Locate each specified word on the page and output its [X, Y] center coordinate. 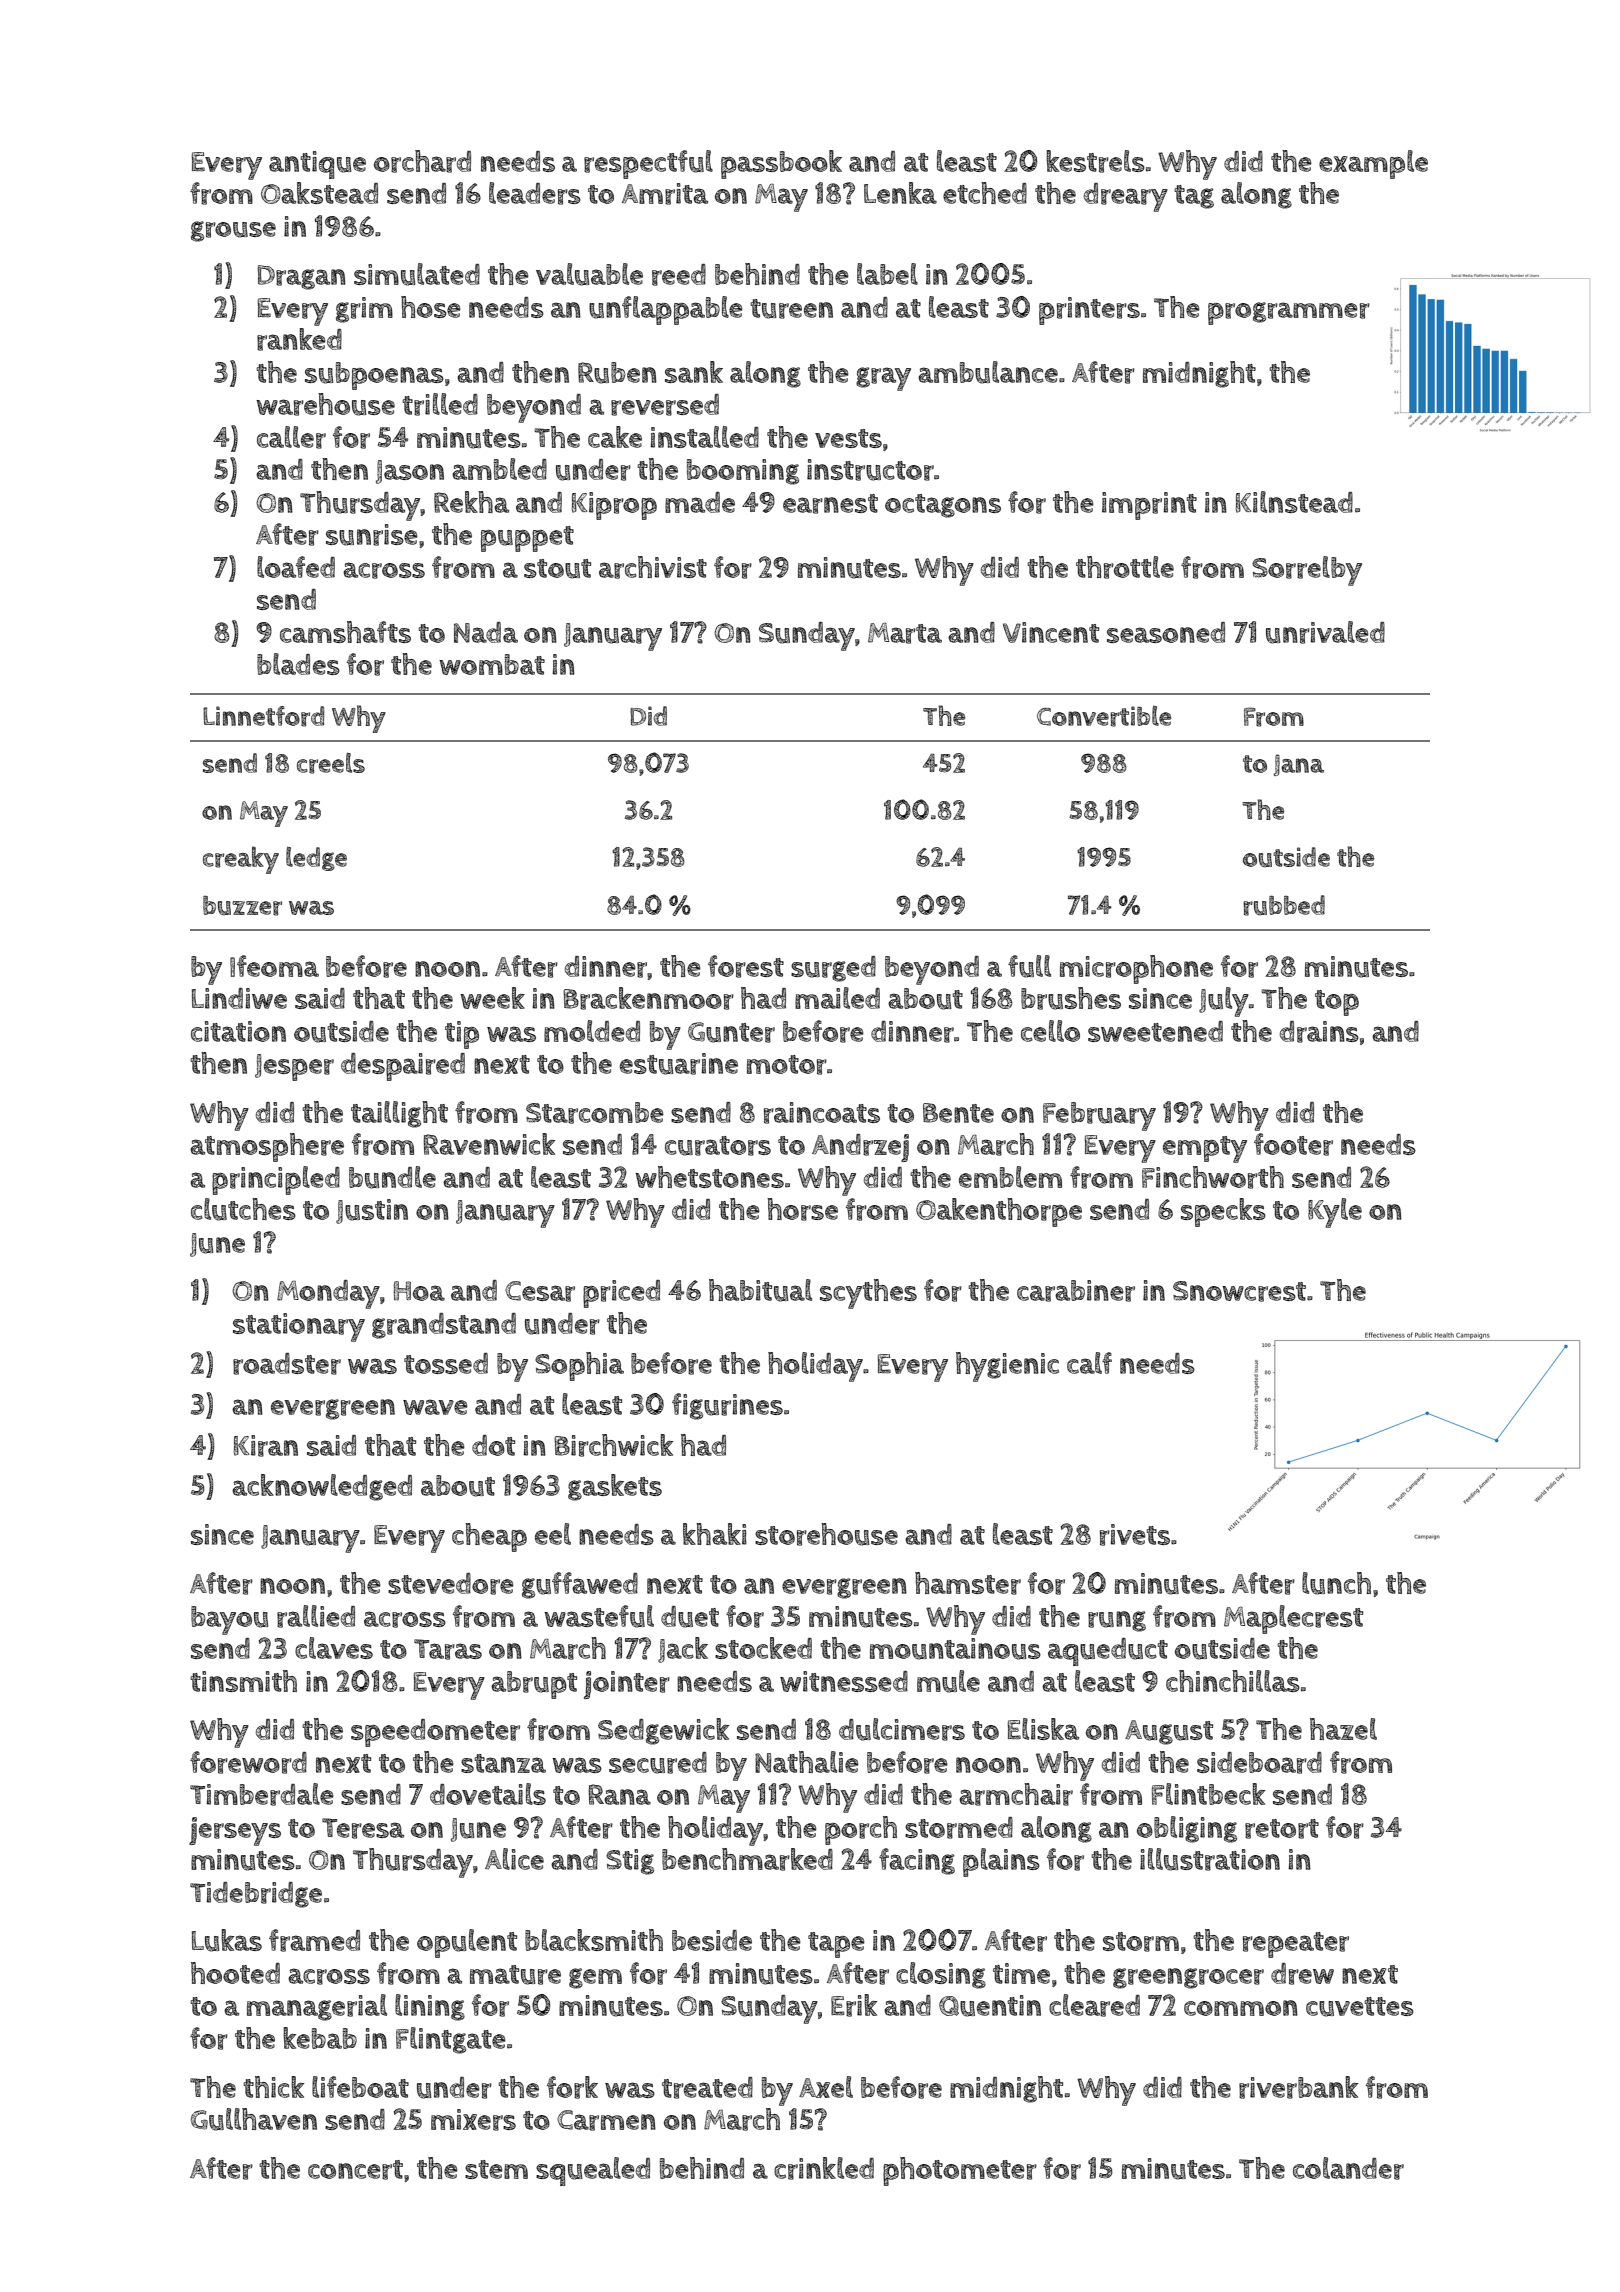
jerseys [235, 1831]
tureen [791, 309]
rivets [1135, 1535]
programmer [1289, 313]
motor [787, 1065]
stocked [763, 1648]
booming [743, 472]
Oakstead [319, 193]
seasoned [1166, 632]
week [492, 998]
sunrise [372, 535]
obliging [1187, 1829]
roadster [287, 1364]
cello [1050, 1031]
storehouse [826, 1534]
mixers [473, 2120]
